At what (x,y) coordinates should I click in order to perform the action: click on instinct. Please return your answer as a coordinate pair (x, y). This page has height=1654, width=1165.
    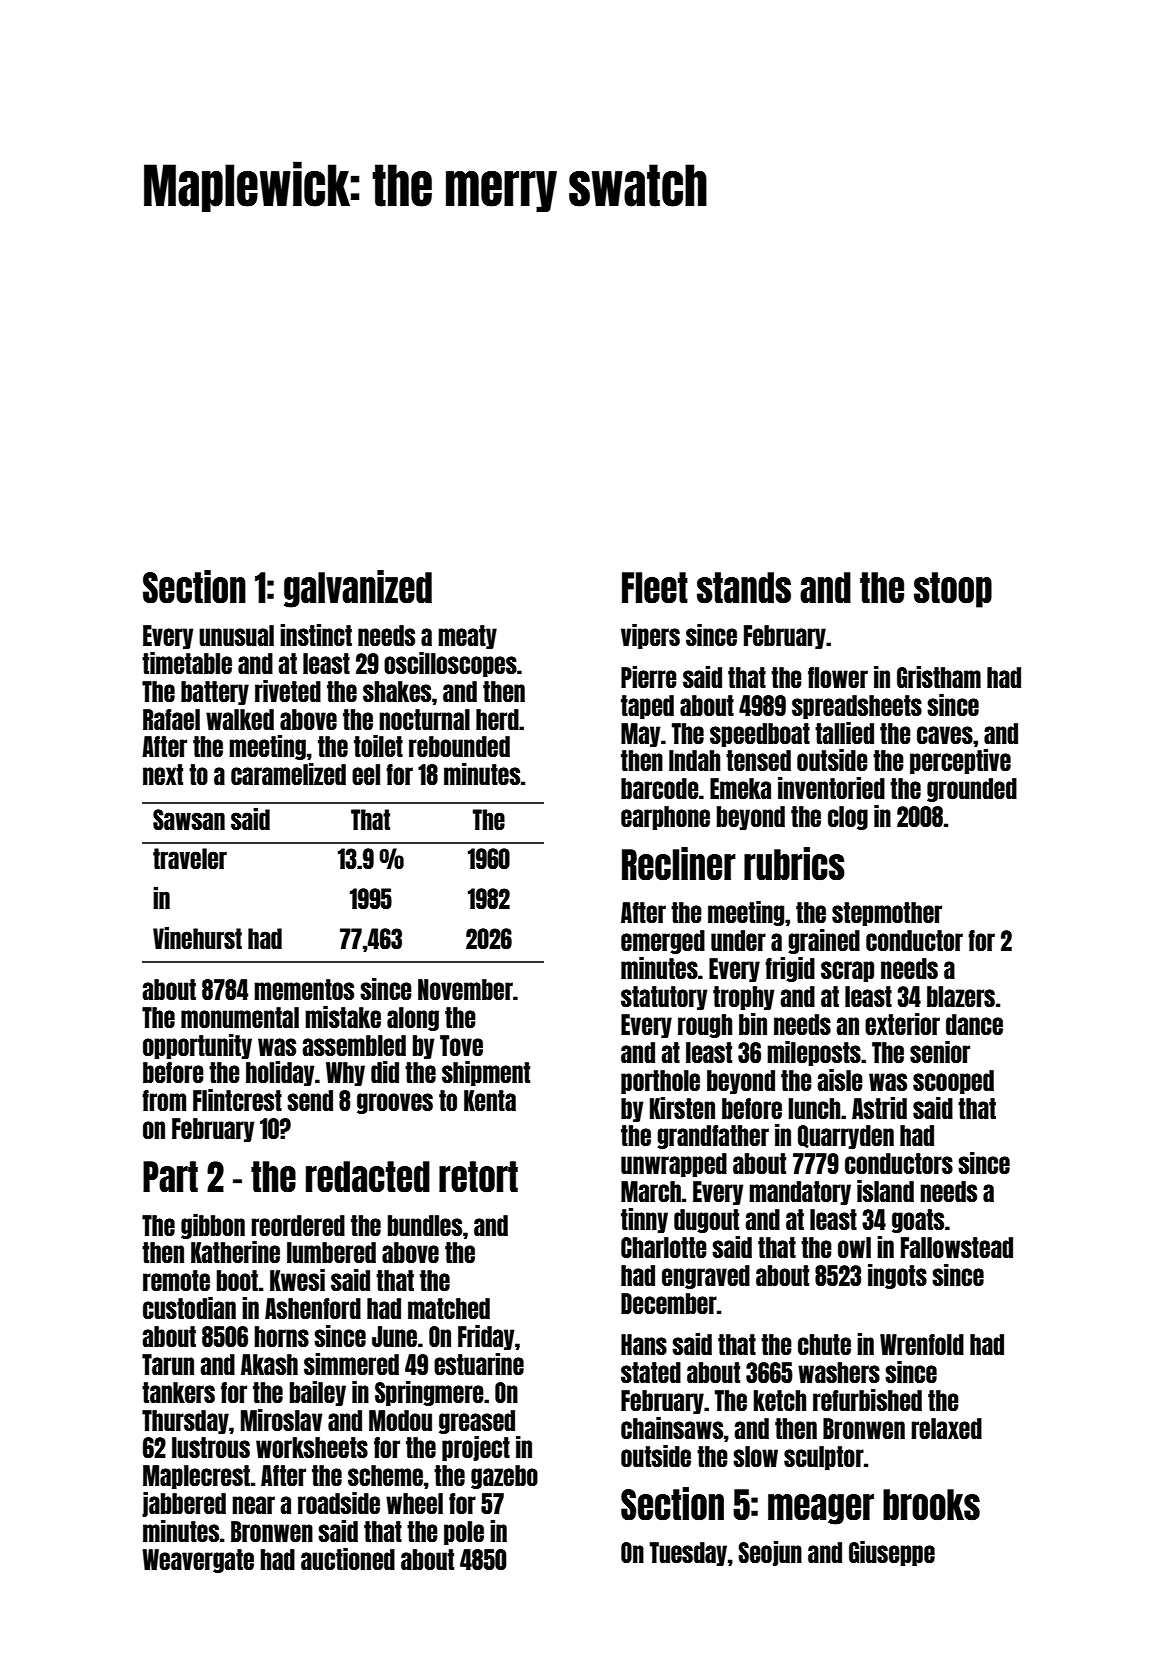
    Looking at the image, I should click on (316, 635).
